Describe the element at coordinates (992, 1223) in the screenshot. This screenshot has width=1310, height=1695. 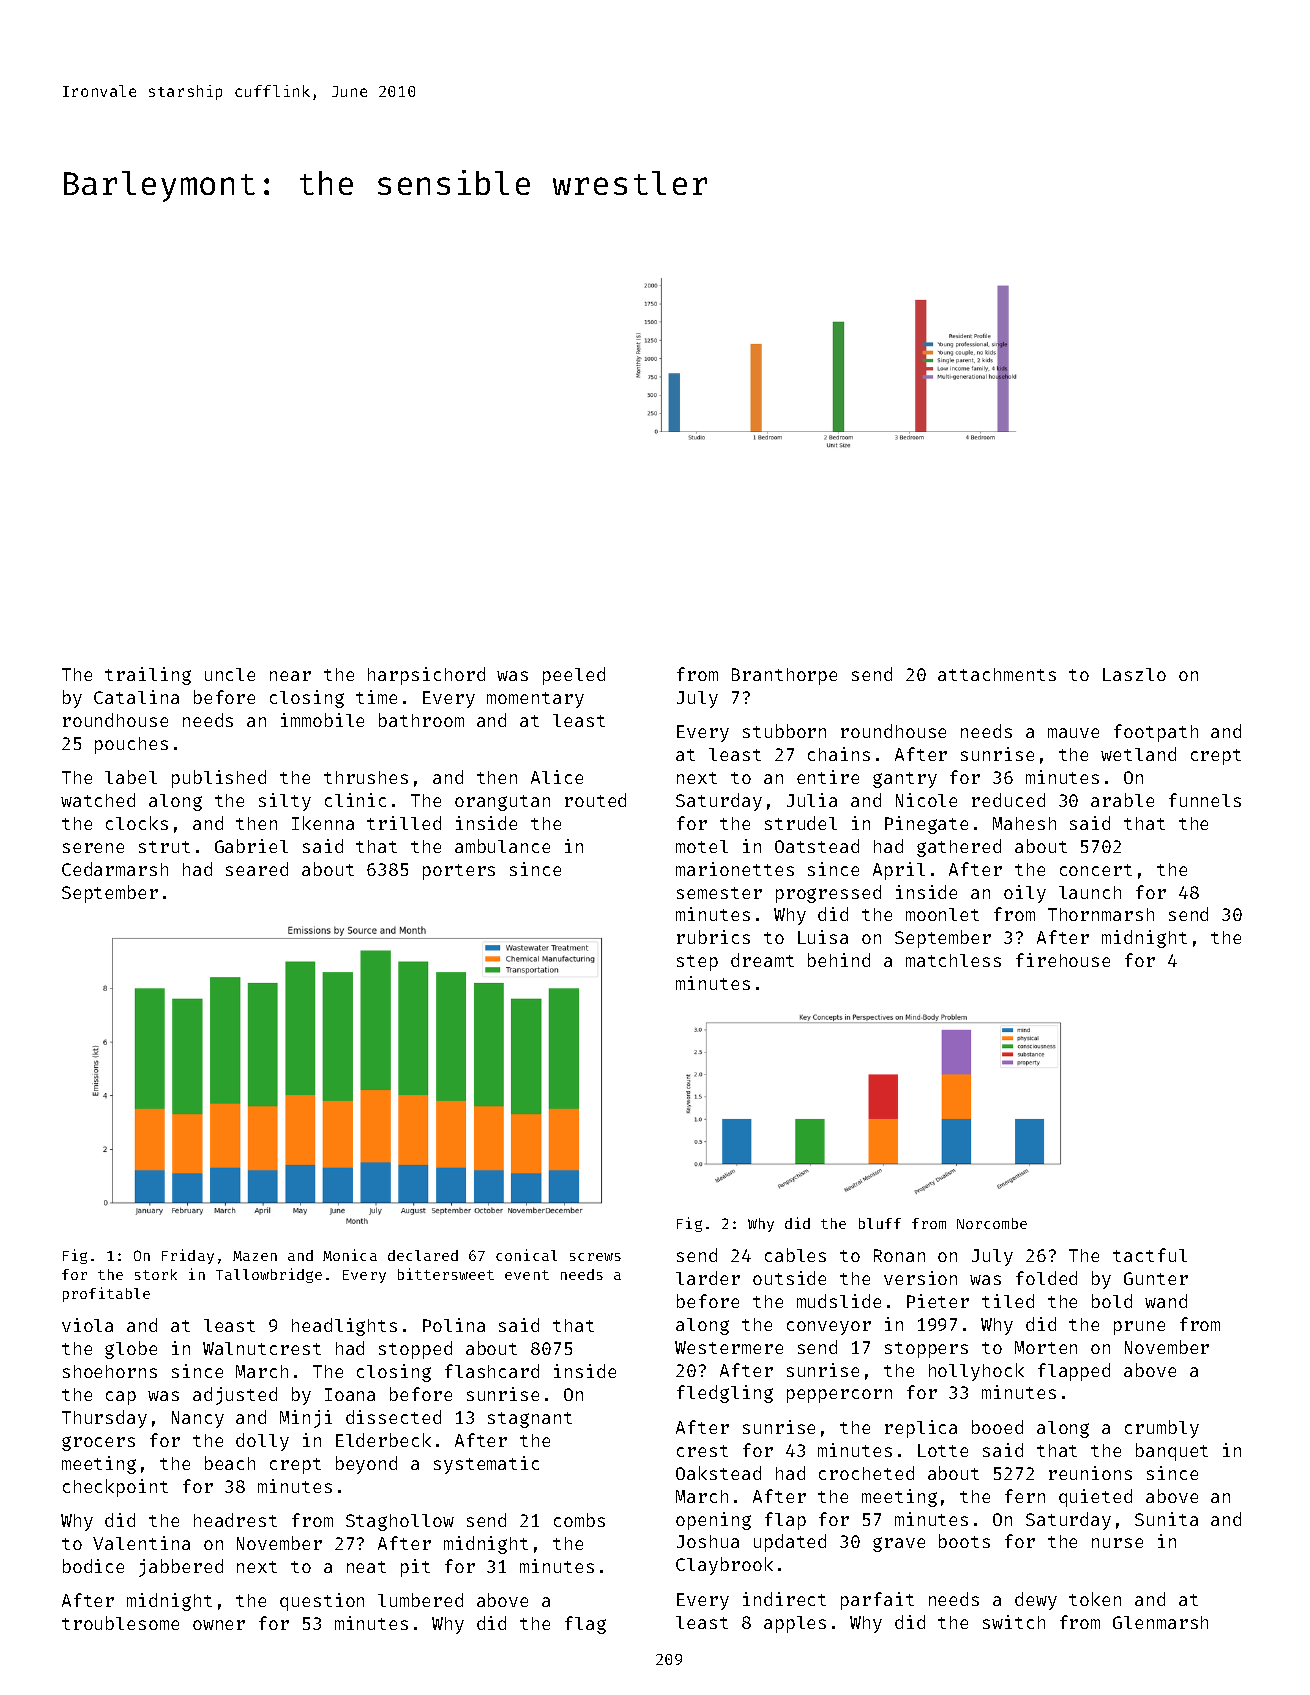
I see `Norcombe` at that location.
